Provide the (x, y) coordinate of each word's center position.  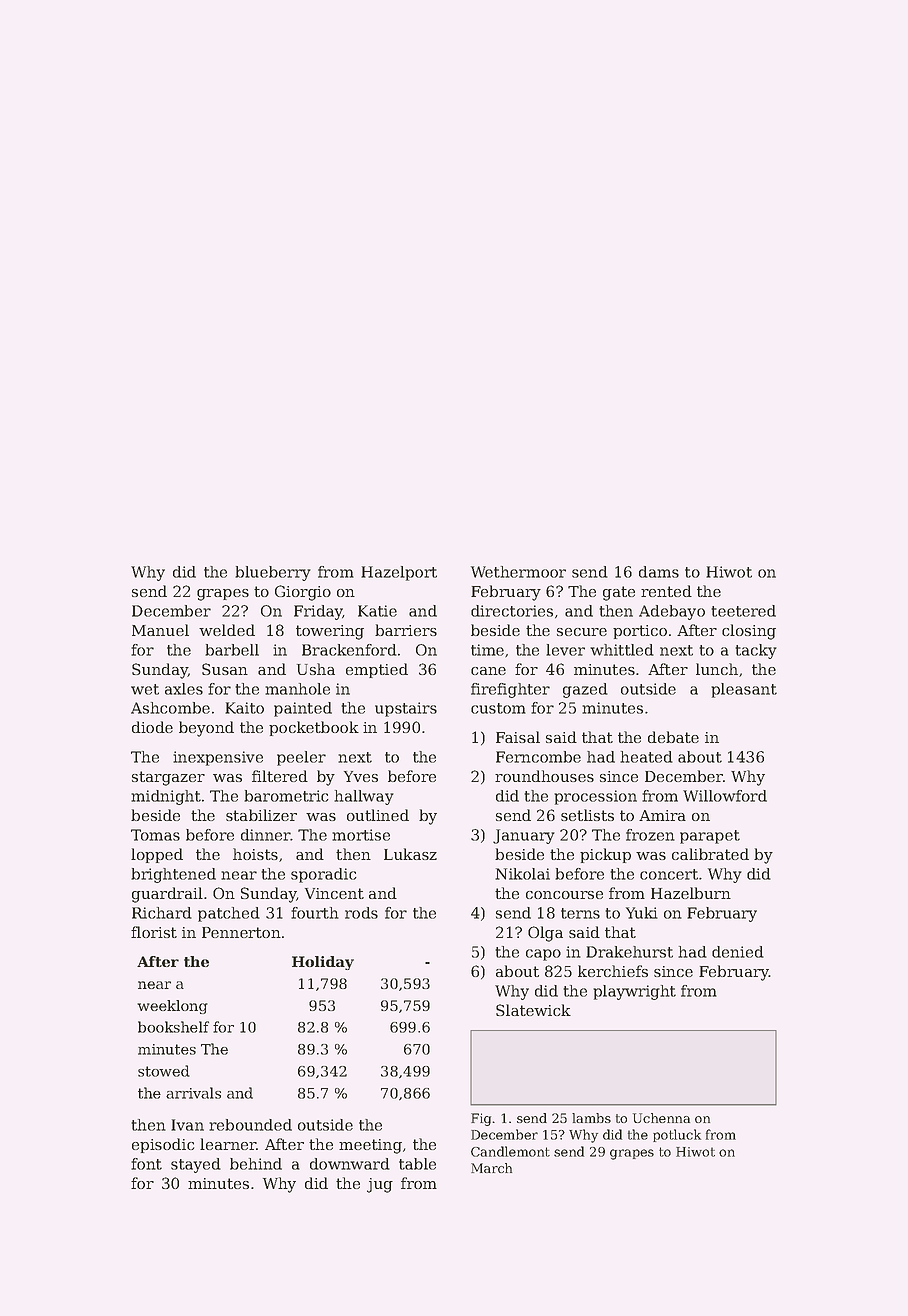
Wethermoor (518, 572)
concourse (564, 895)
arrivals (193, 1093)
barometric (286, 796)
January (524, 836)
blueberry (273, 573)
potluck (677, 1135)
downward (350, 1164)
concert (669, 874)
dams (659, 572)
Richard (162, 913)
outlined (378, 815)
